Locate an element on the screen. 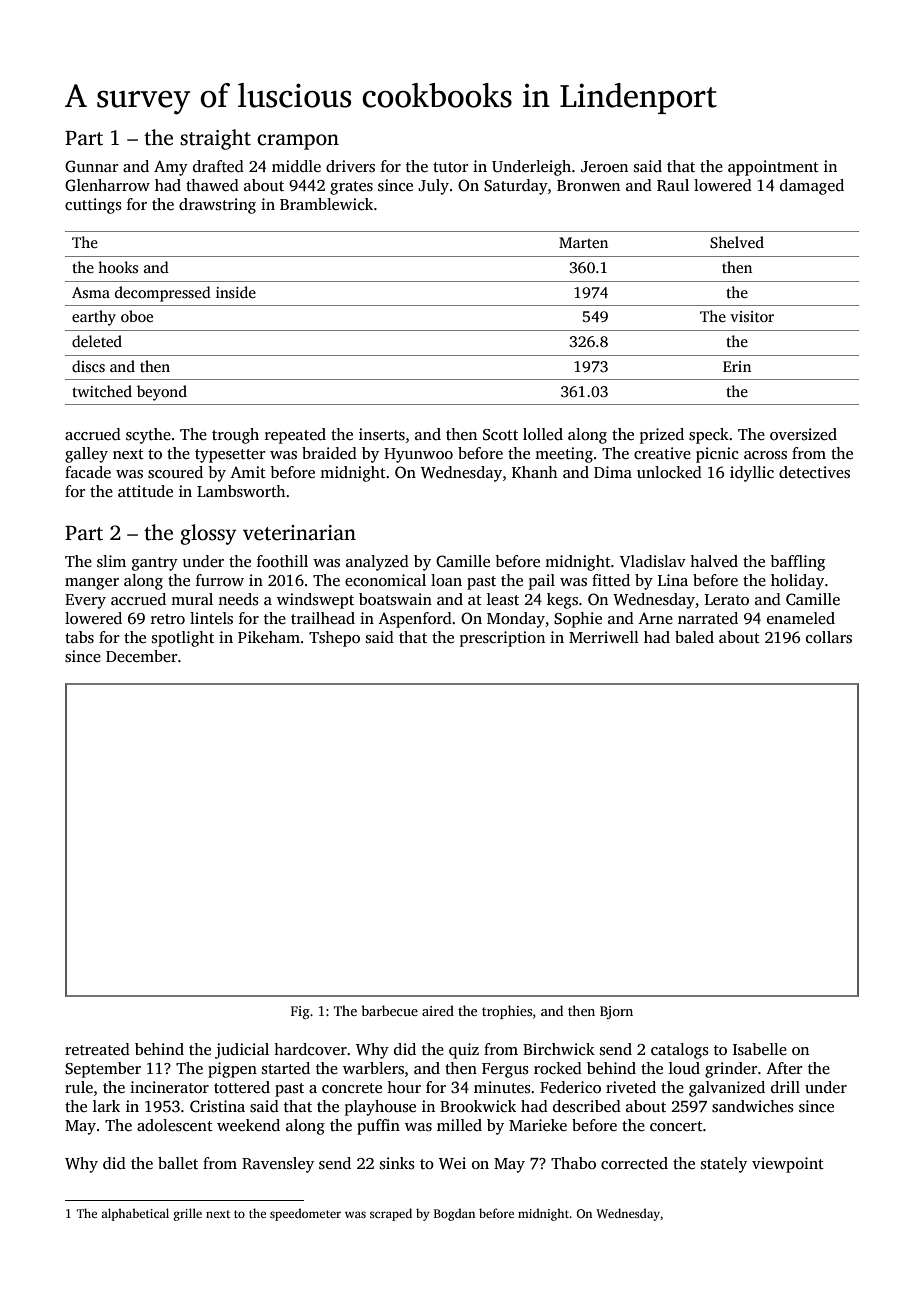 This screenshot has width=924, height=1314. Fig is located at coordinates (300, 1012).
